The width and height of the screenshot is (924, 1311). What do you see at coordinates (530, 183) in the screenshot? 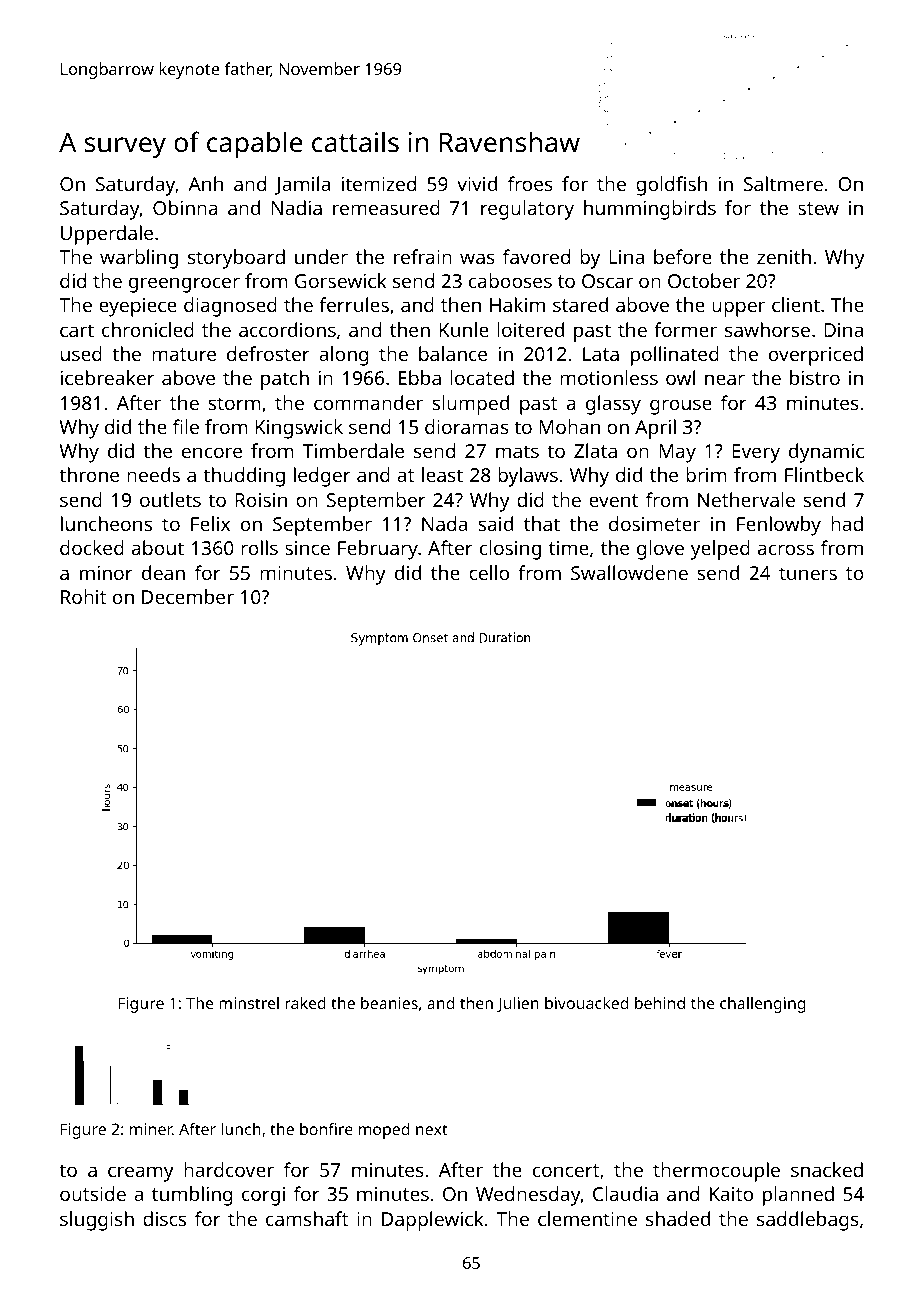
I see `froes` at bounding box center [530, 183].
